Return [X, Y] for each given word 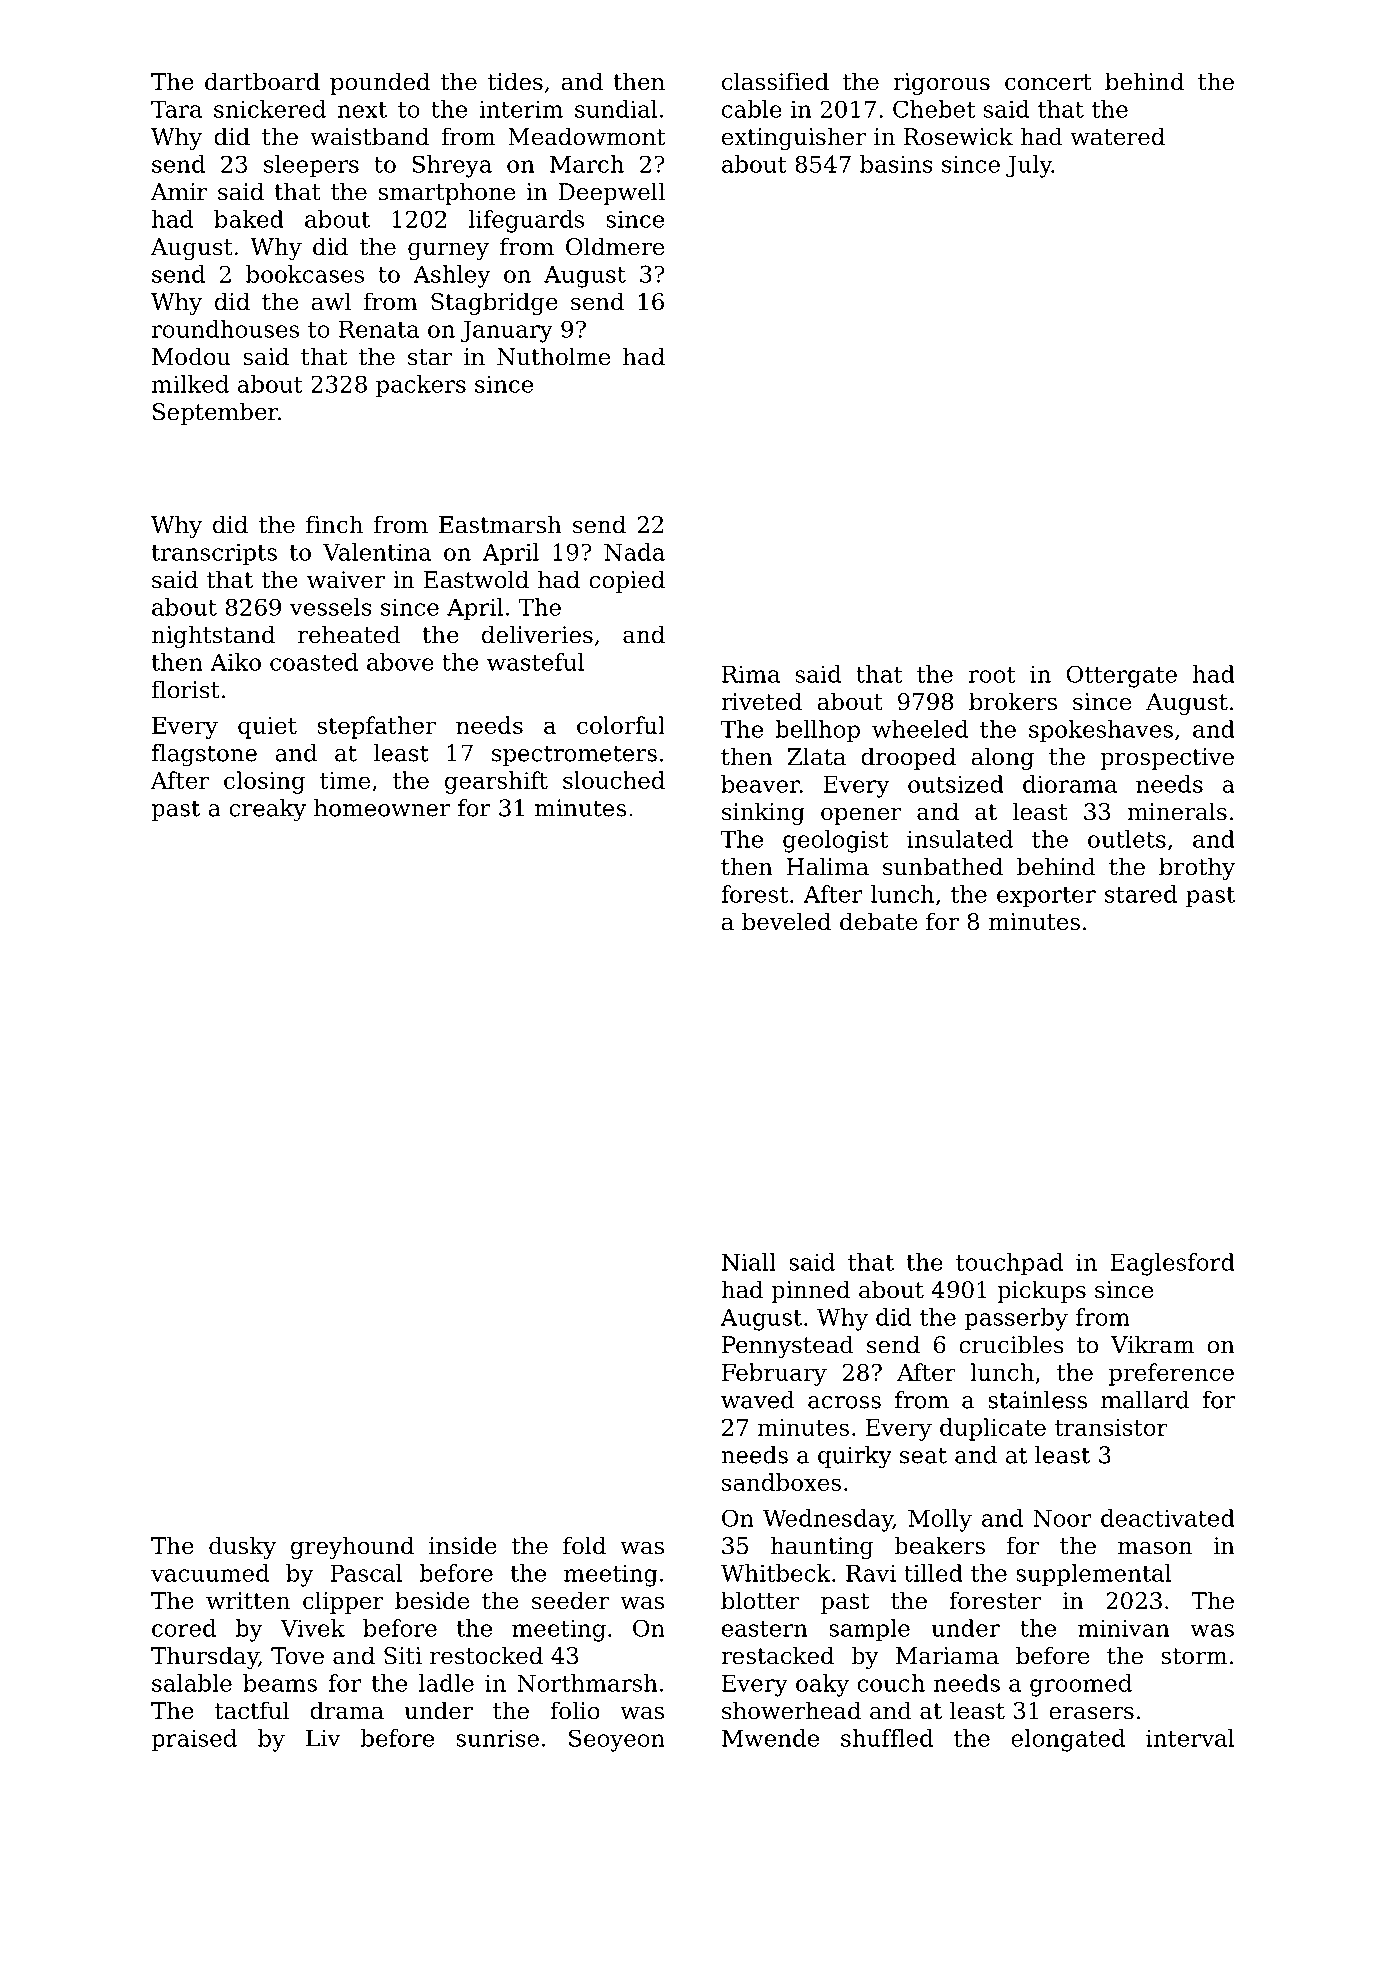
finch [334, 524]
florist [186, 689]
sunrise [497, 1738]
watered [1117, 136]
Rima [751, 674]
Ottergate [1122, 676]
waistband [369, 136]
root [991, 675]
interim [521, 109]
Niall [749, 1262]
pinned [810, 1291]
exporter [1046, 897]
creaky [267, 810]
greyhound [352, 1547]
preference [1171, 1374]
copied [627, 581]
